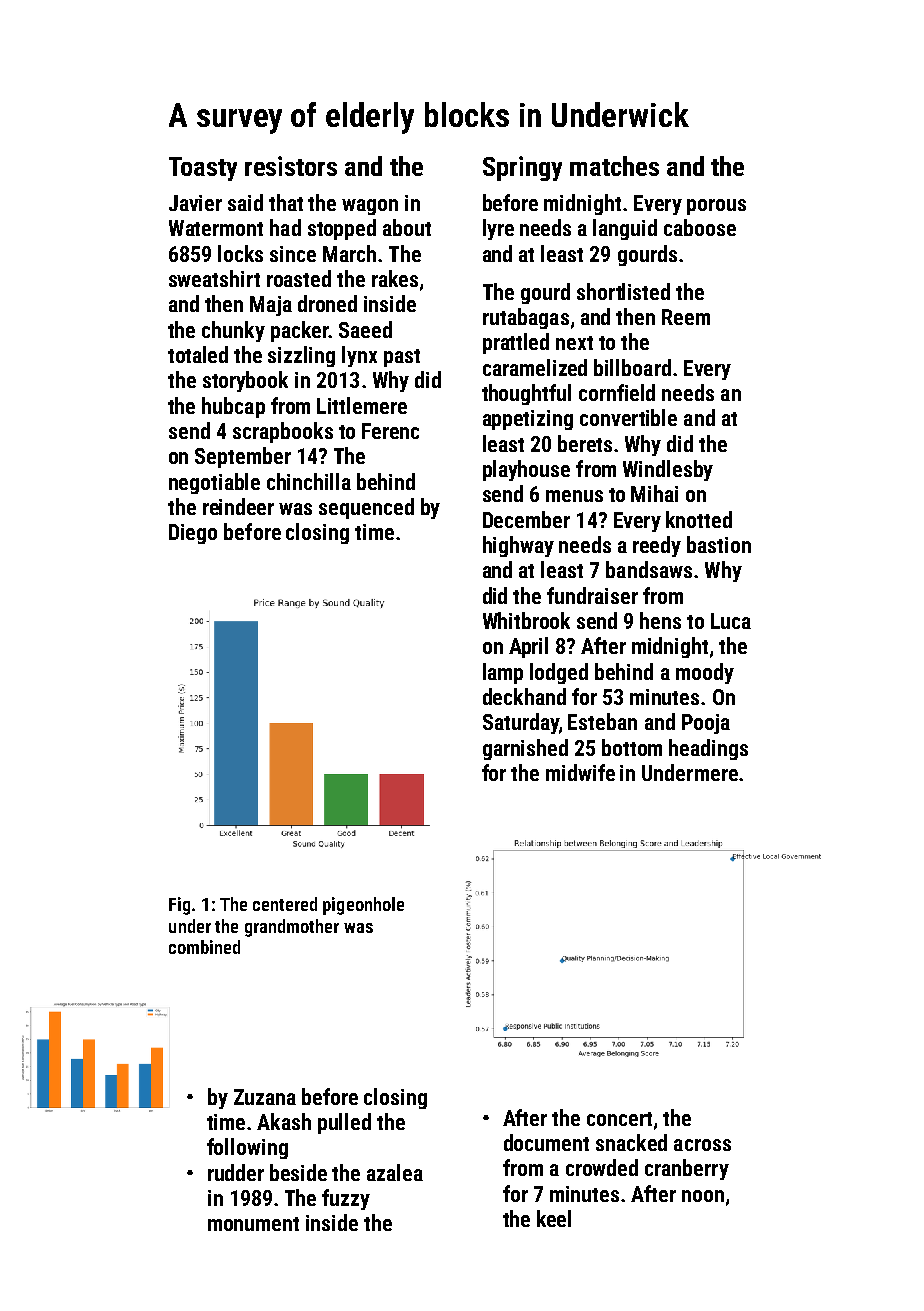  I want to click on totaled, so click(198, 354).
